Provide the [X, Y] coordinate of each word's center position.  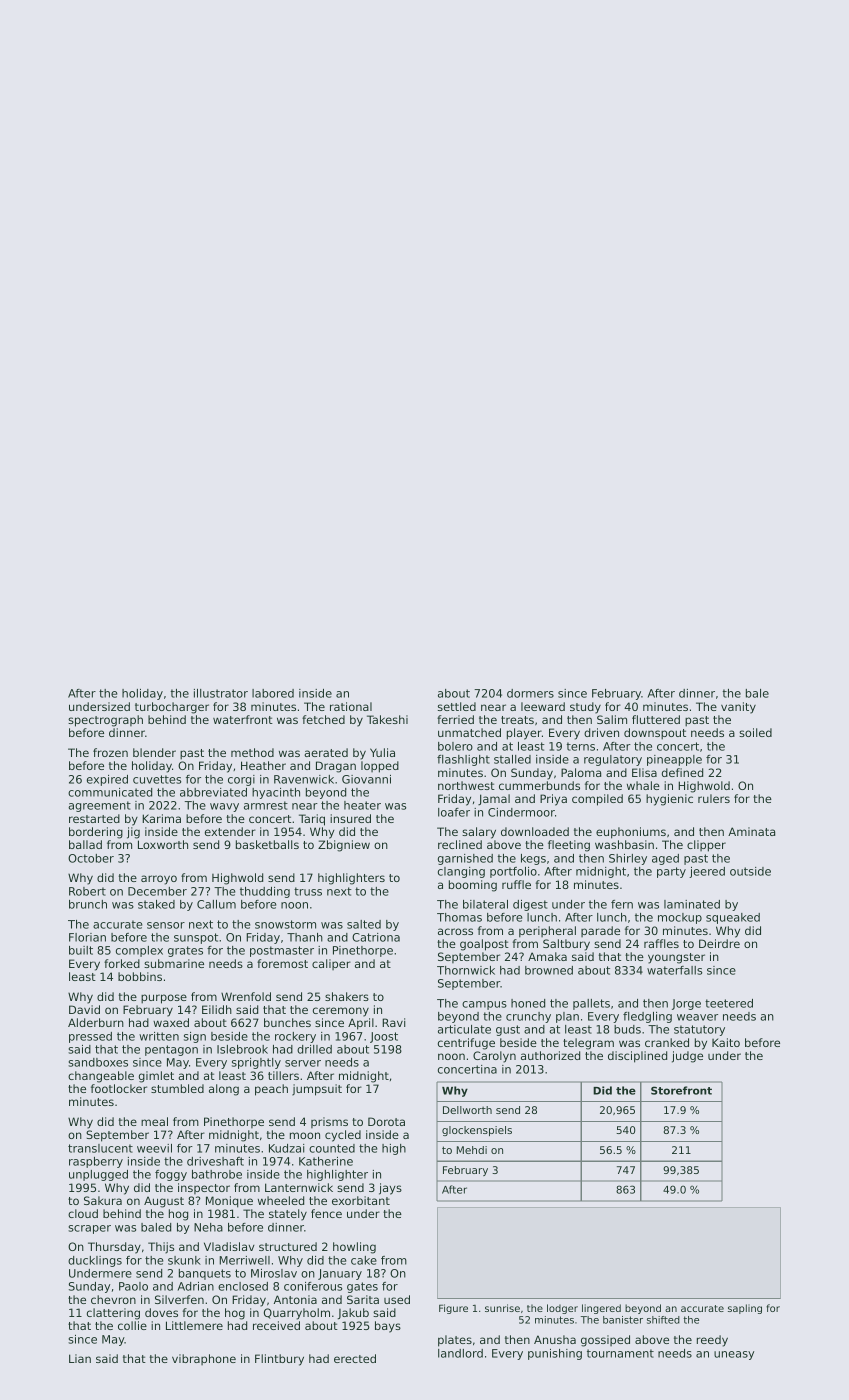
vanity [738, 708]
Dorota [386, 1121]
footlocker [119, 1088]
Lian [80, 1358]
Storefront [681, 1090]
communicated [110, 792]
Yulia [382, 752]
